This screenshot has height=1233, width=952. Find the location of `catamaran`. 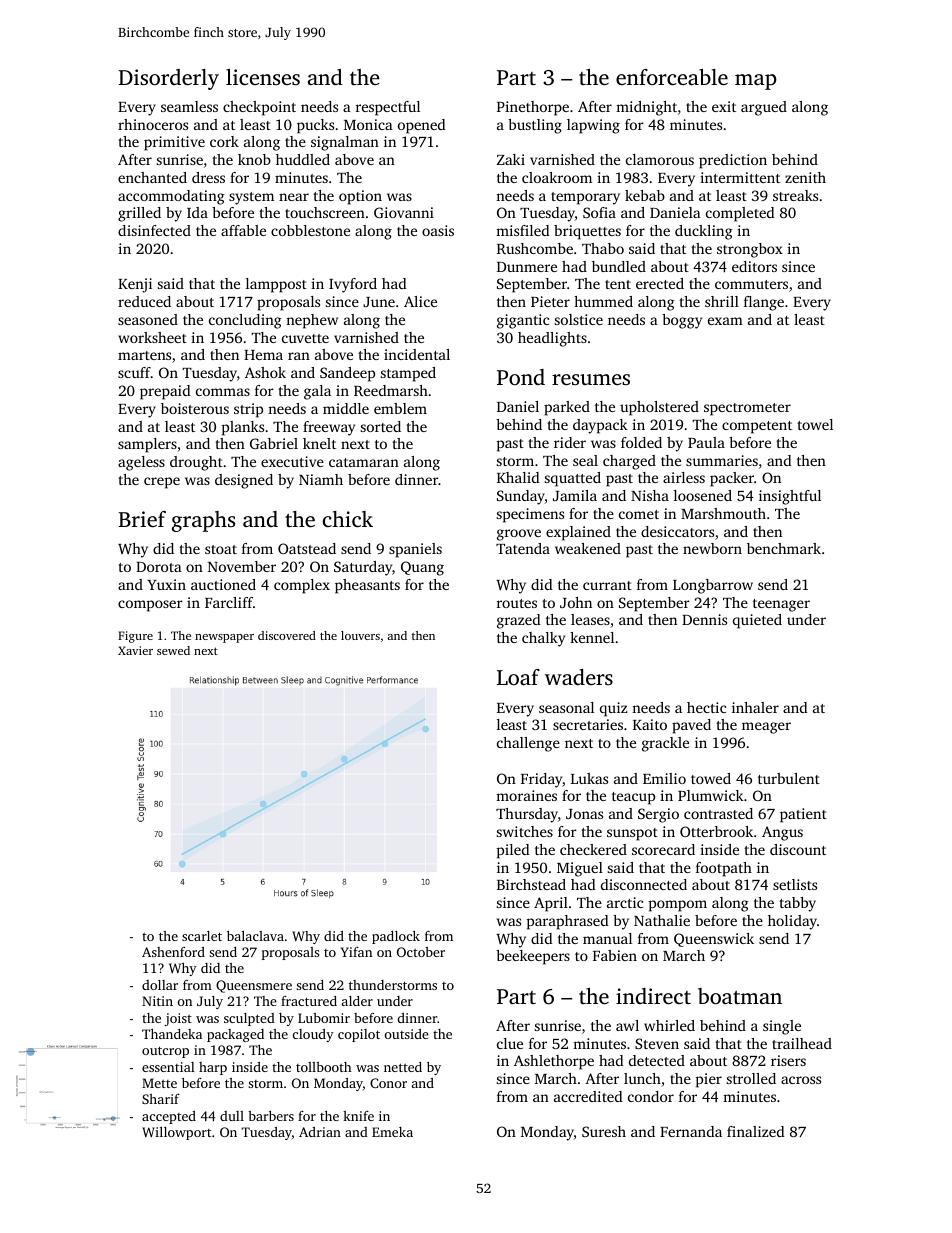

catamaran is located at coordinates (364, 462).
